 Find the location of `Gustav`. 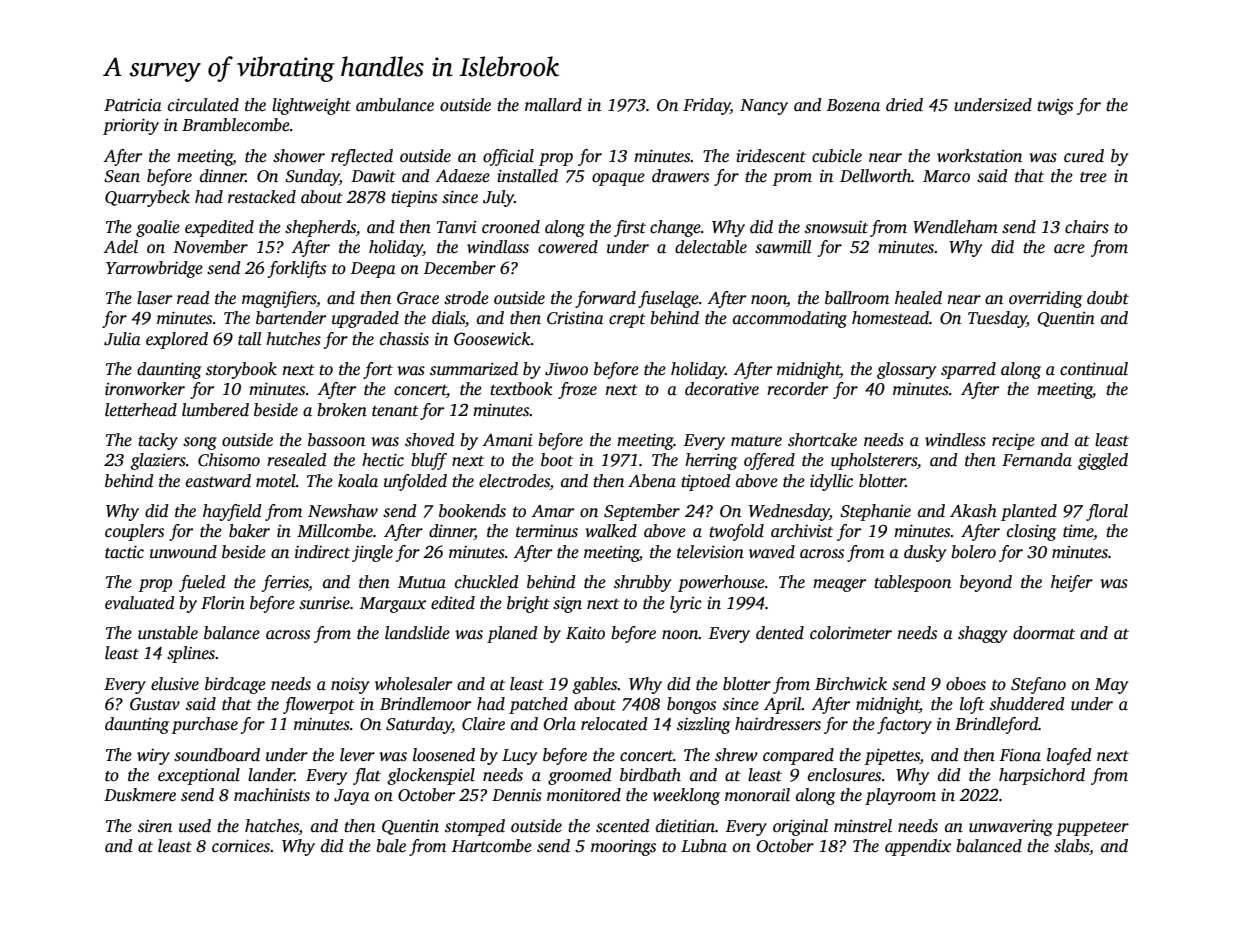

Gustav is located at coordinates (155, 704).
